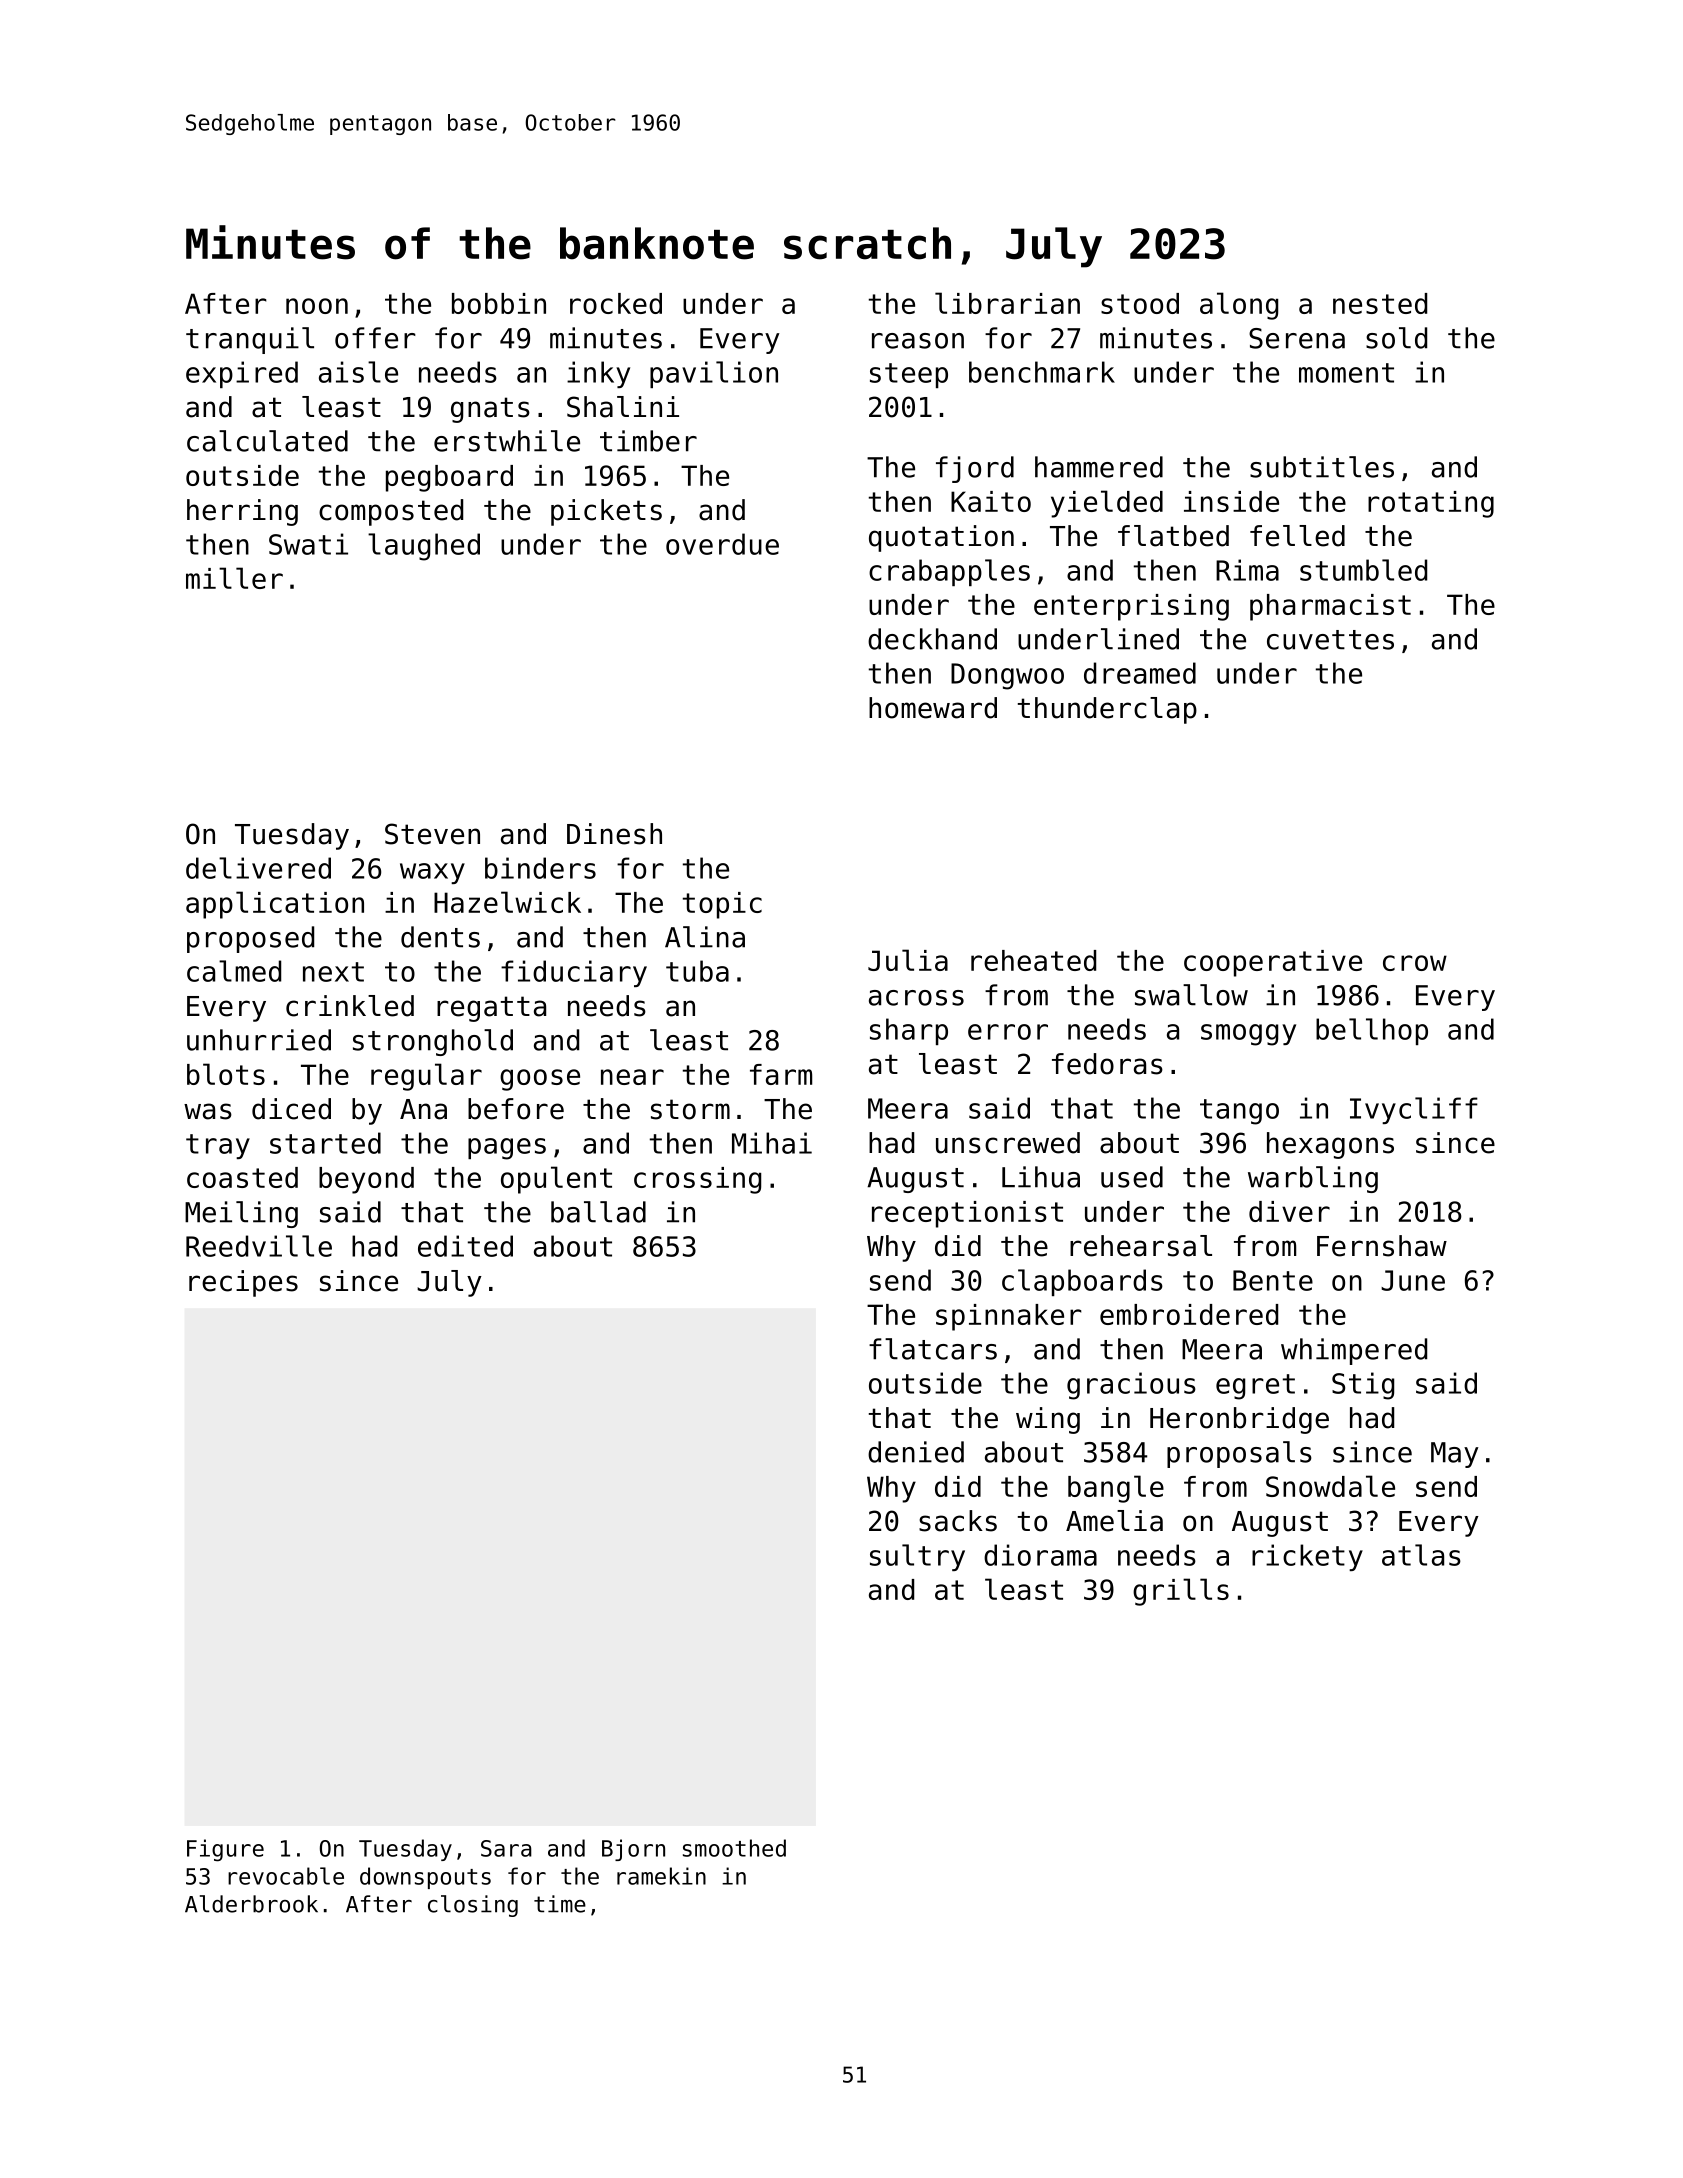 The width and height of the page is (1683, 2178). I want to click on overdue, so click(722, 544).
